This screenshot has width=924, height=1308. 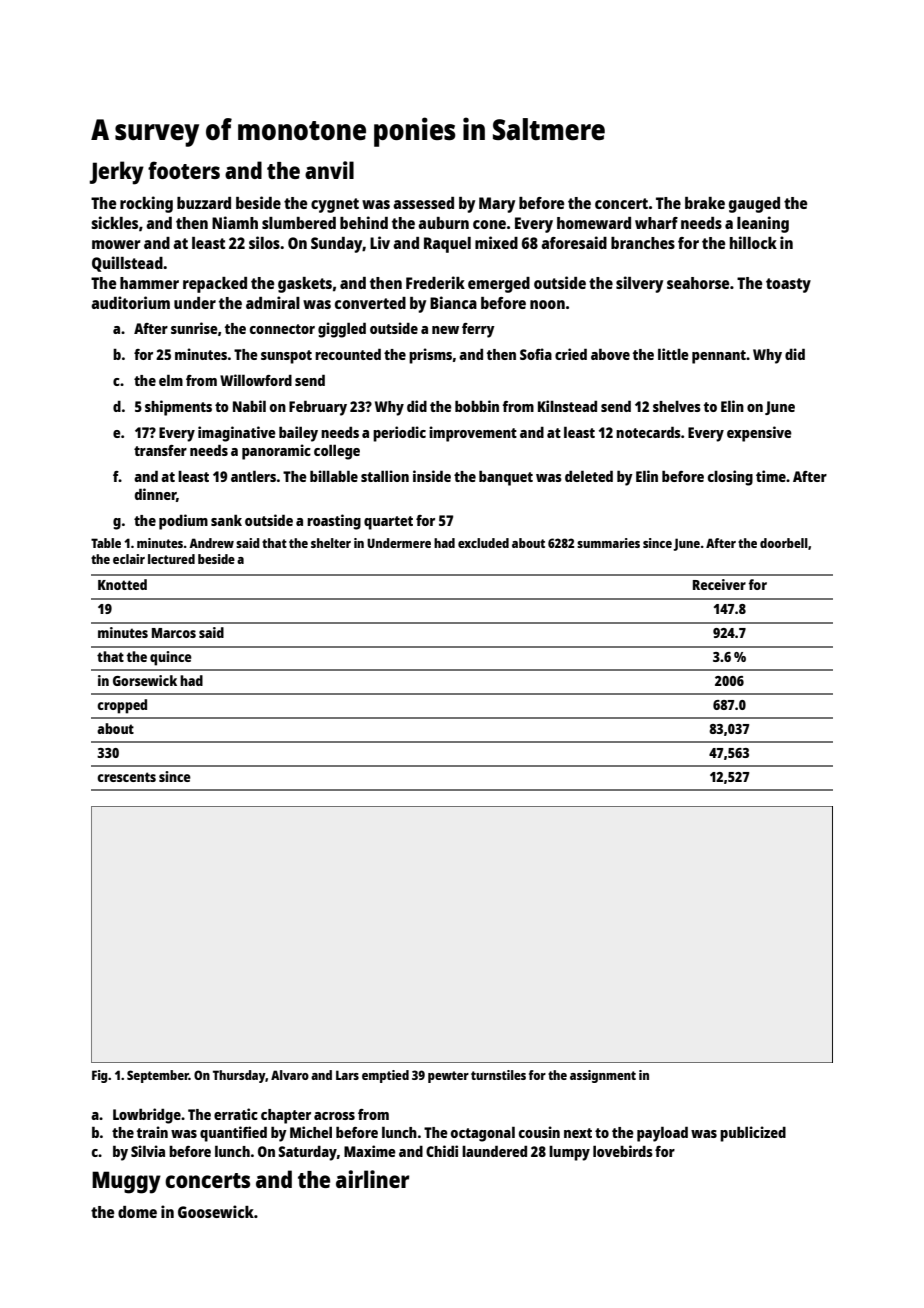 I want to click on assessed, so click(x=423, y=203).
